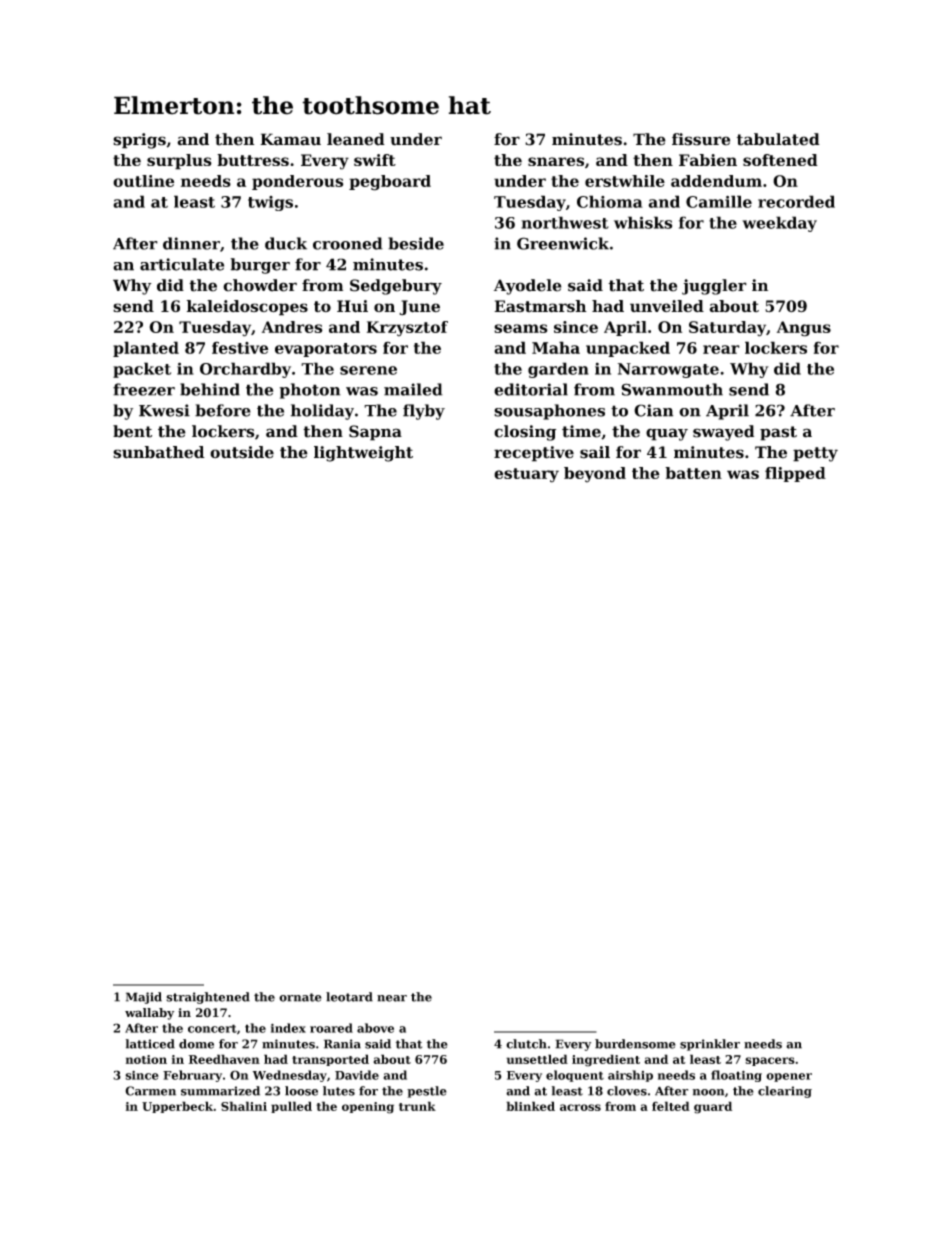 This screenshot has height=1233, width=952. I want to click on sunbathed, so click(159, 452).
